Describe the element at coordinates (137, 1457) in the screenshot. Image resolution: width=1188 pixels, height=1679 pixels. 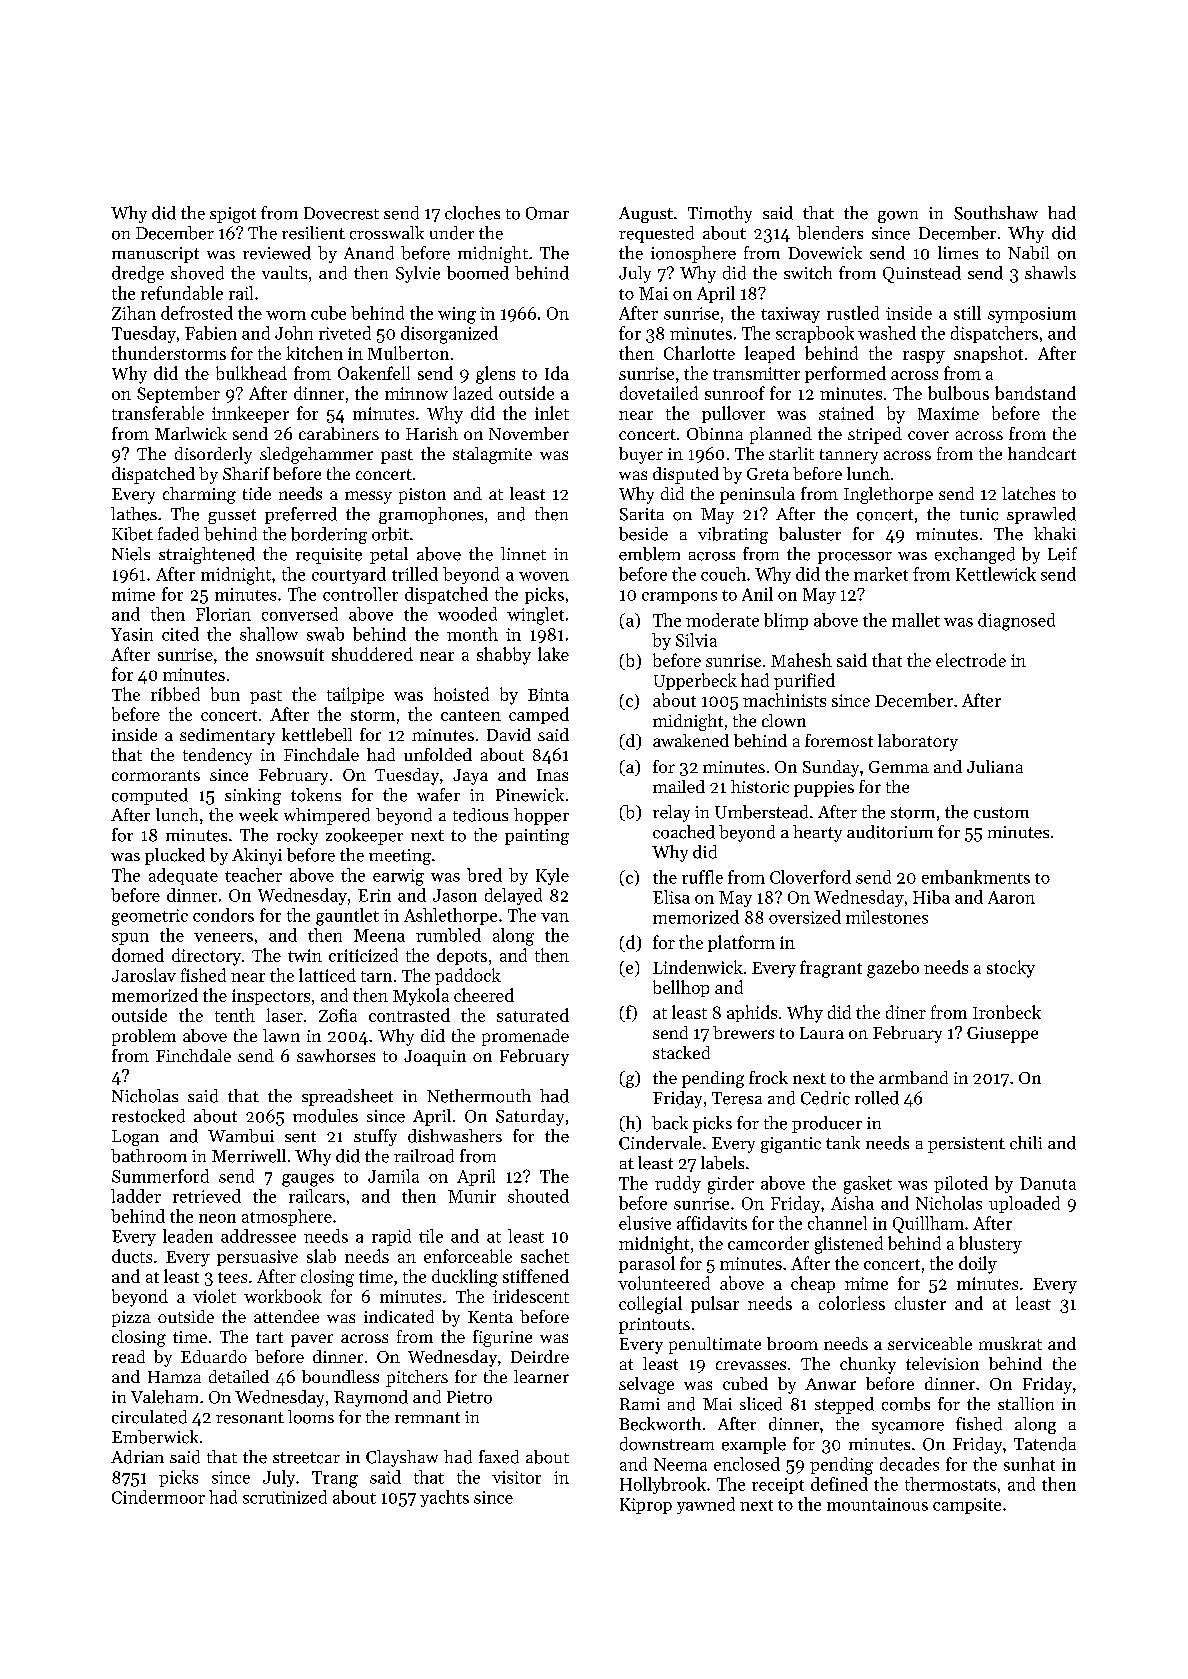
I see `Adrian` at that location.
